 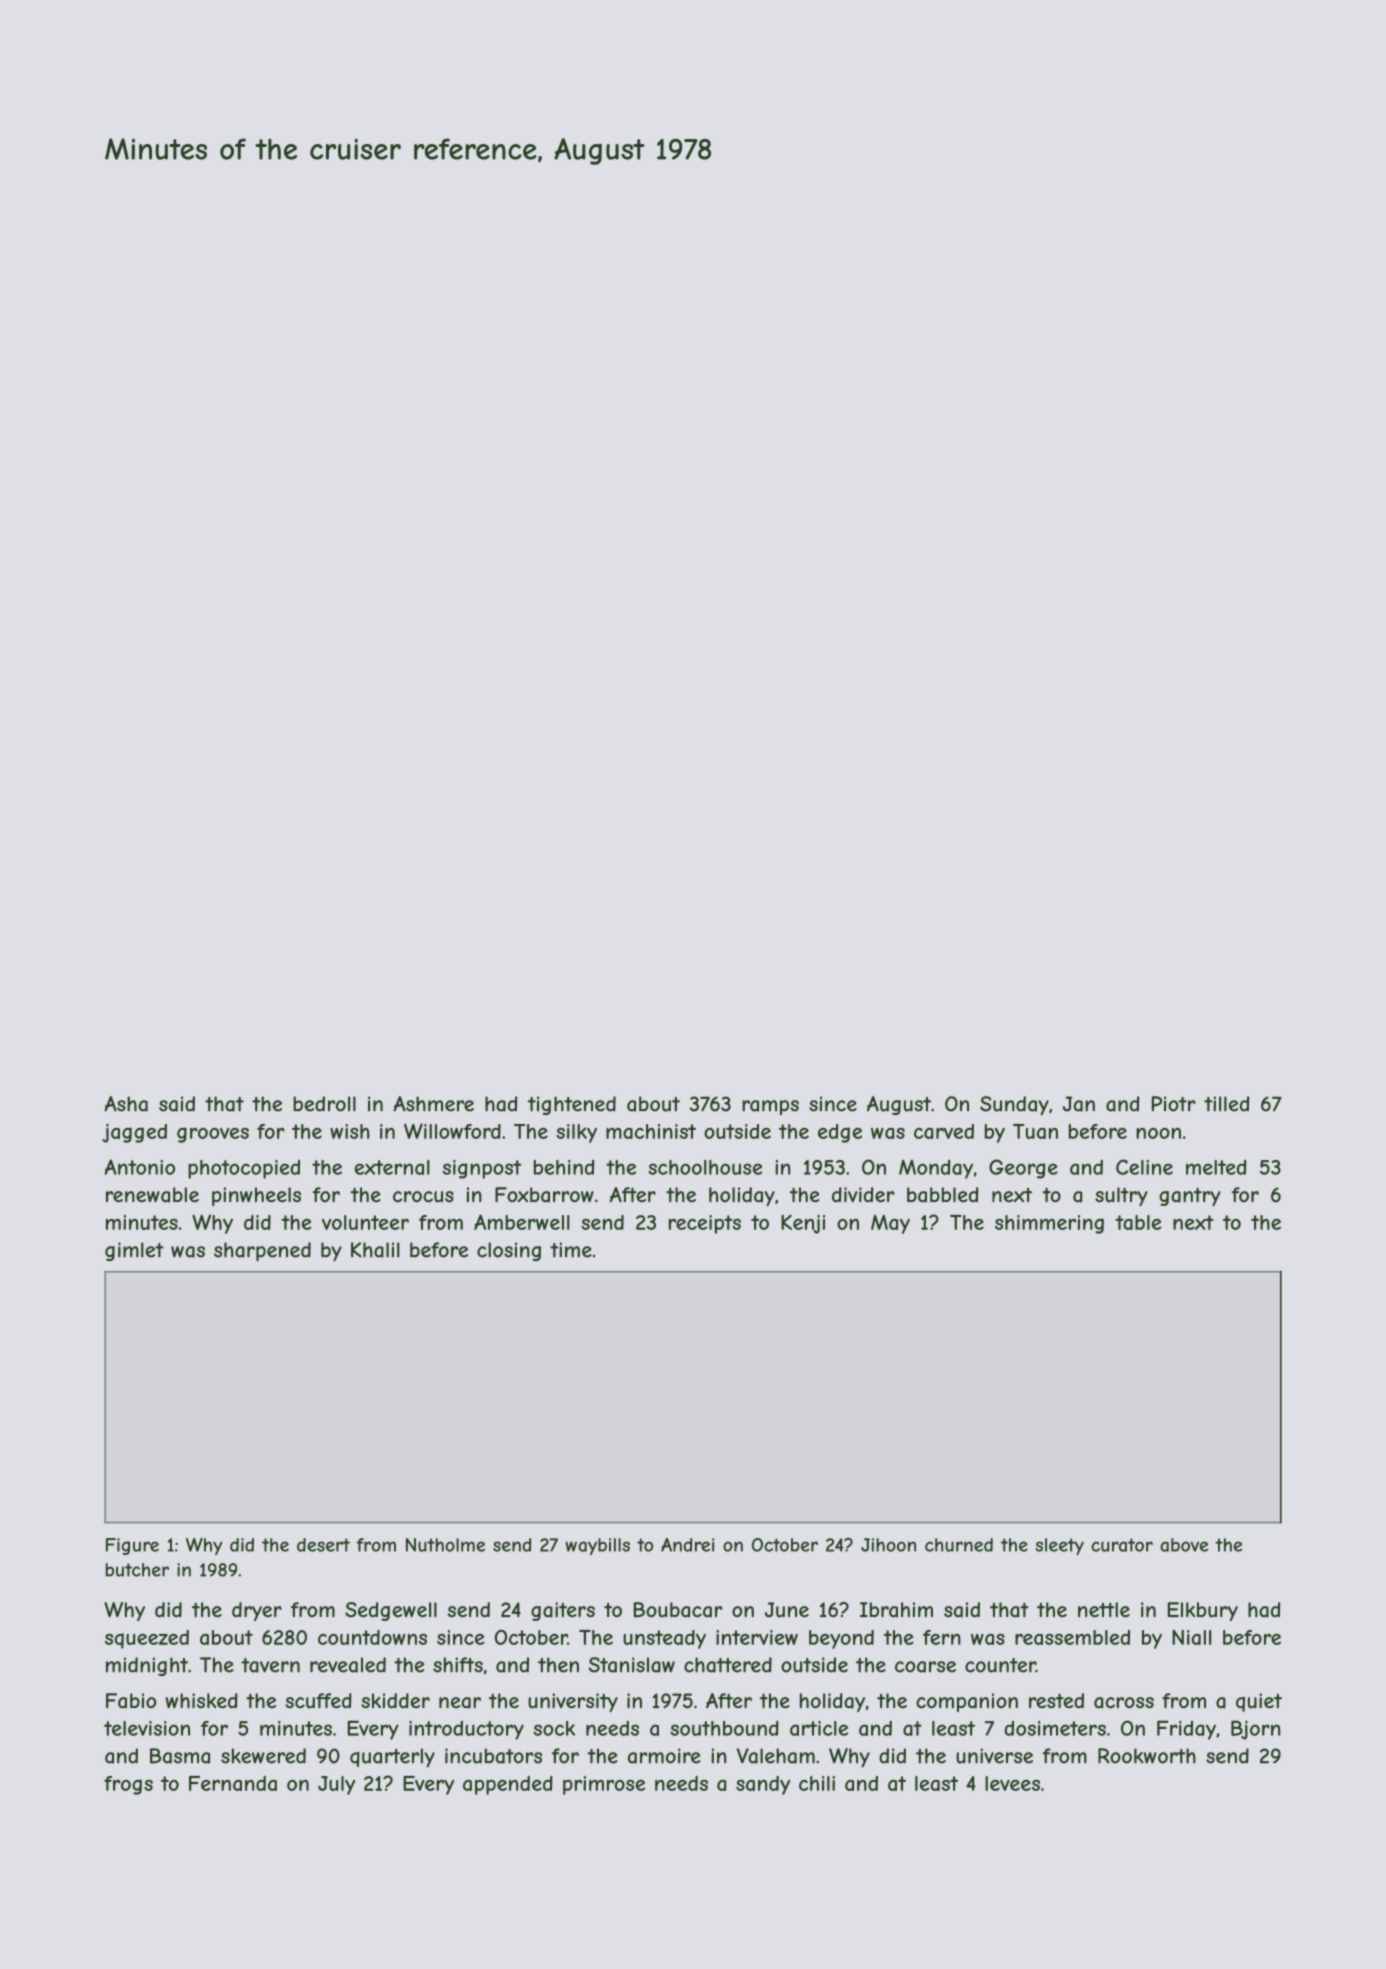 I want to click on gimlet, so click(x=134, y=1251).
